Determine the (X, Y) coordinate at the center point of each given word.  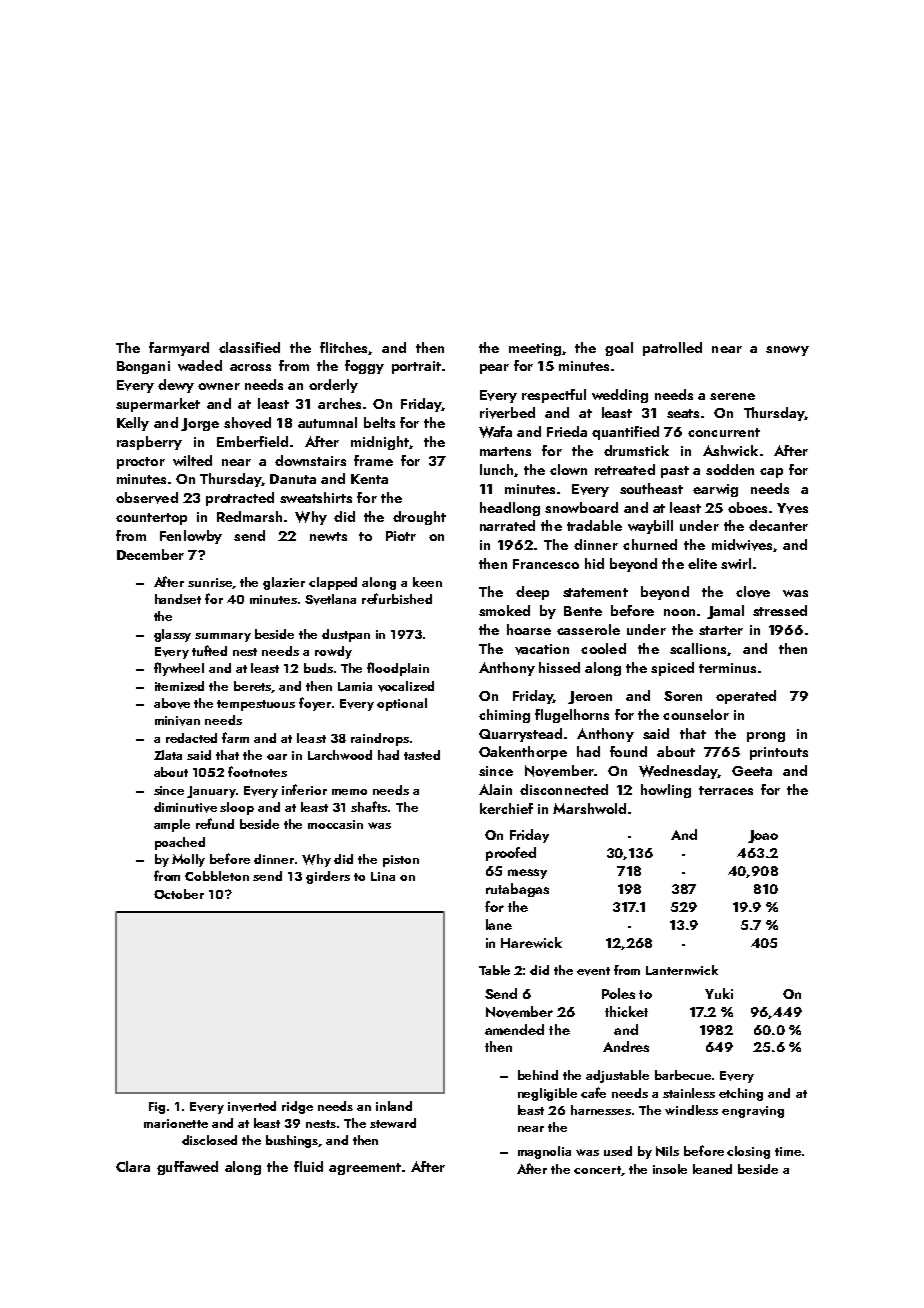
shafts (369, 806)
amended (514, 1029)
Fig (157, 1108)
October (179, 894)
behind (538, 1075)
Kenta (369, 479)
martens (505, 451)
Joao (763, 836)
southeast (651, 488)
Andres (626, 1046)
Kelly (133, 424)
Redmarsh (249, 516)
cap (771, 473)
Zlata (168, 755)
